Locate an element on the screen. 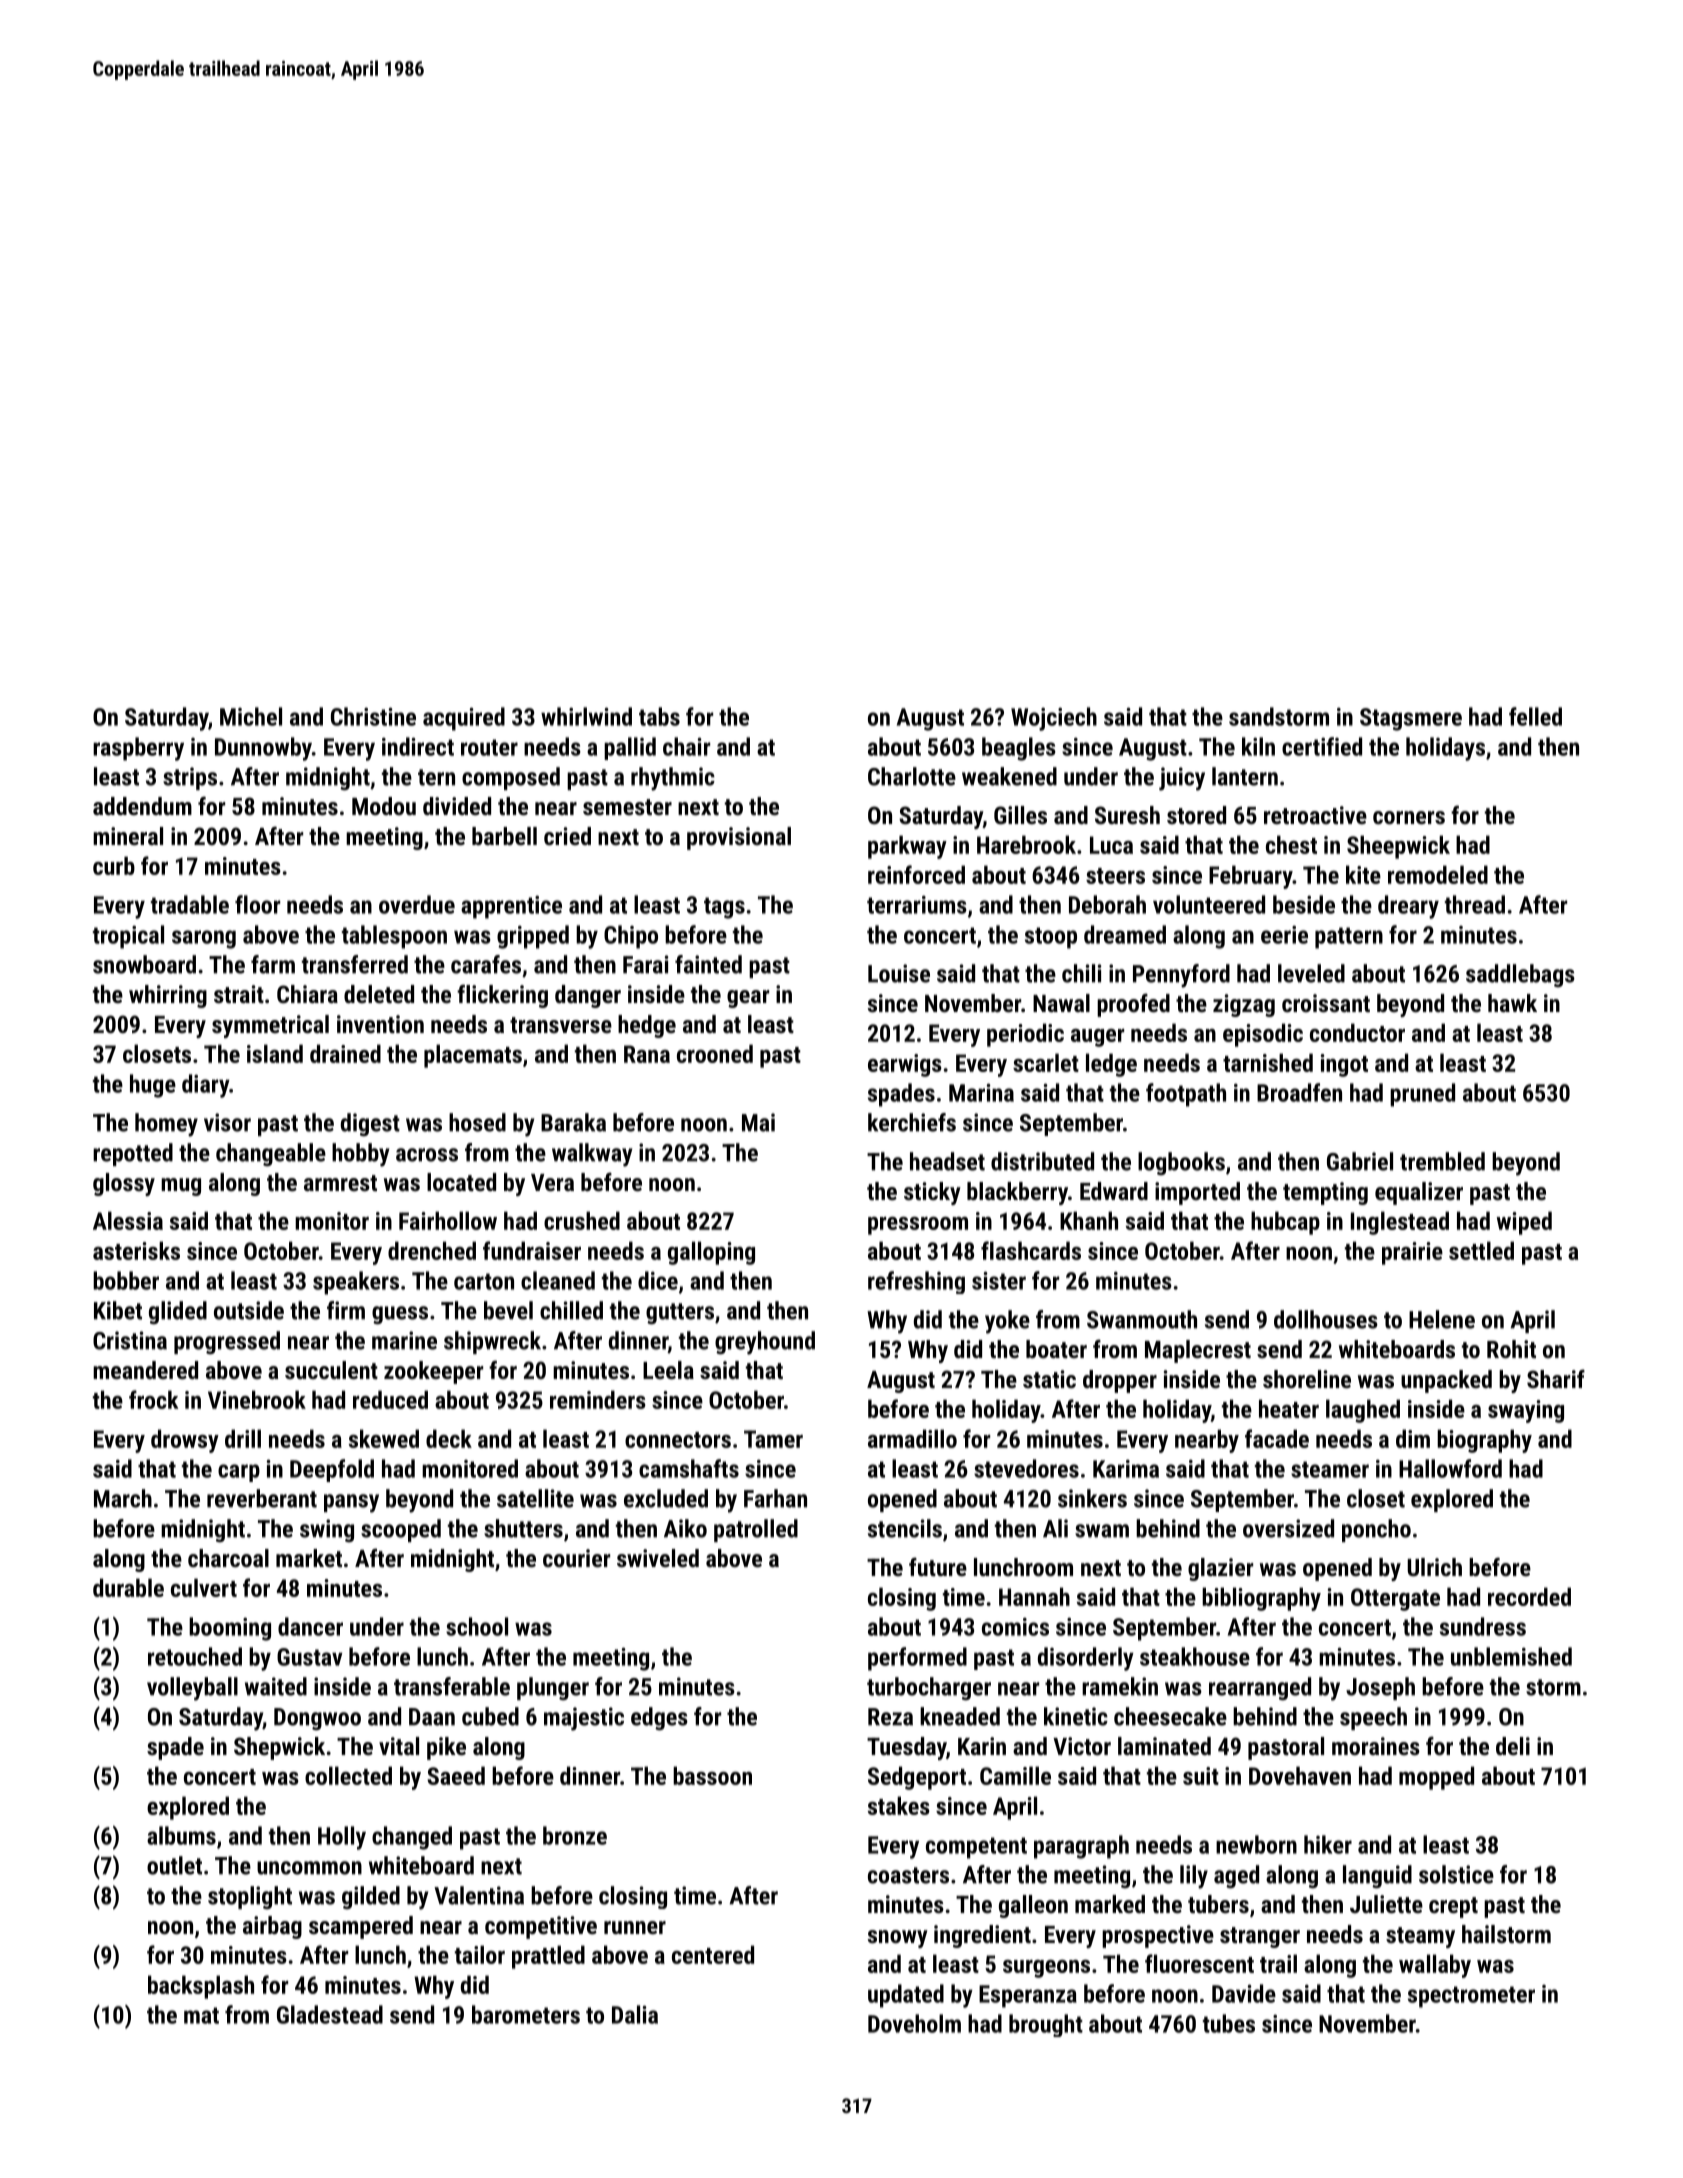  steamy is located at coordinates (1420, 1937).
